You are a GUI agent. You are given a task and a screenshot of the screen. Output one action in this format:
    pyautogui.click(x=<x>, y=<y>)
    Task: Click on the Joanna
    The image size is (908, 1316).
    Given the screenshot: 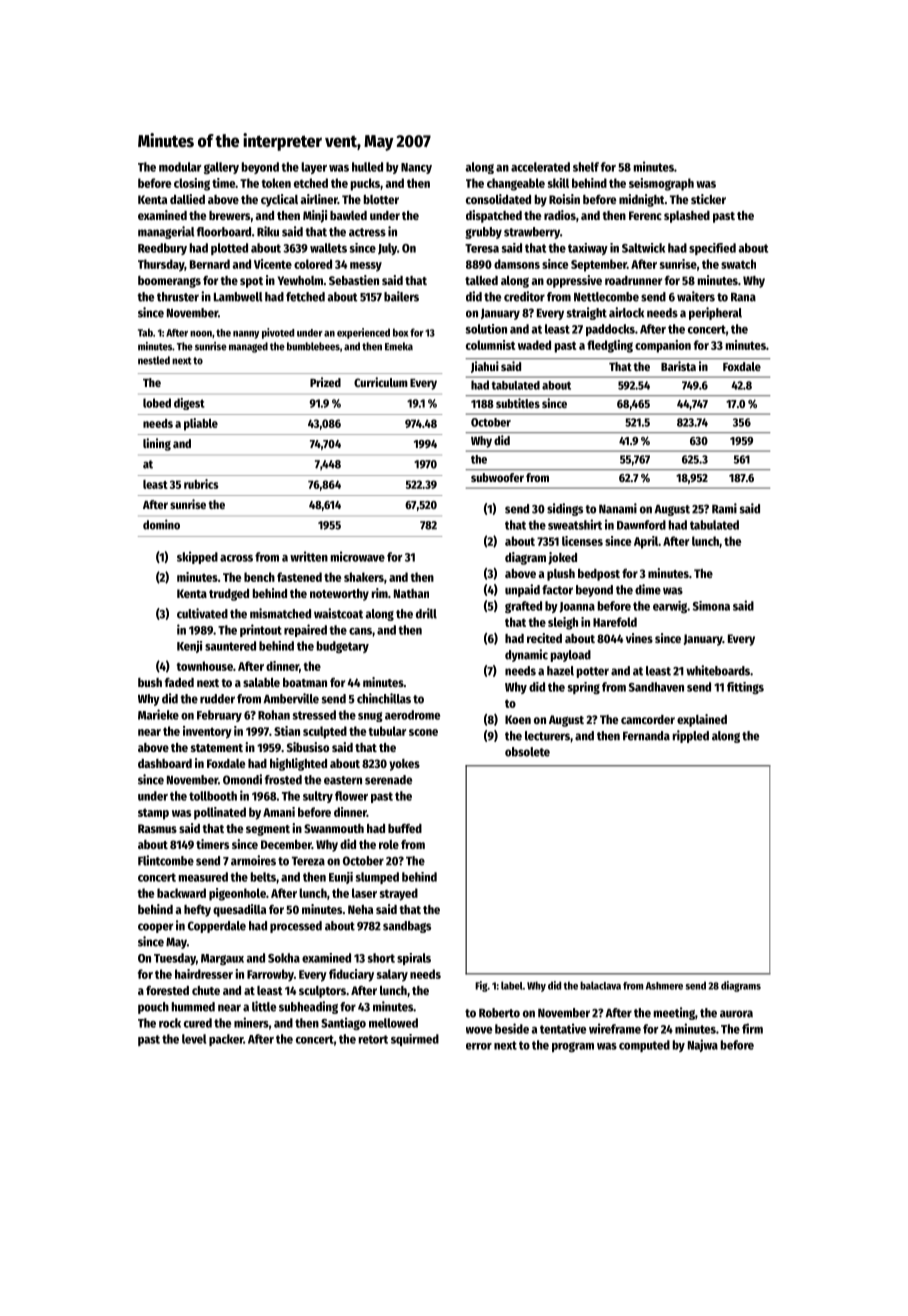 What is the action you would take?
    pyautogui.click(x=577, y=607)
